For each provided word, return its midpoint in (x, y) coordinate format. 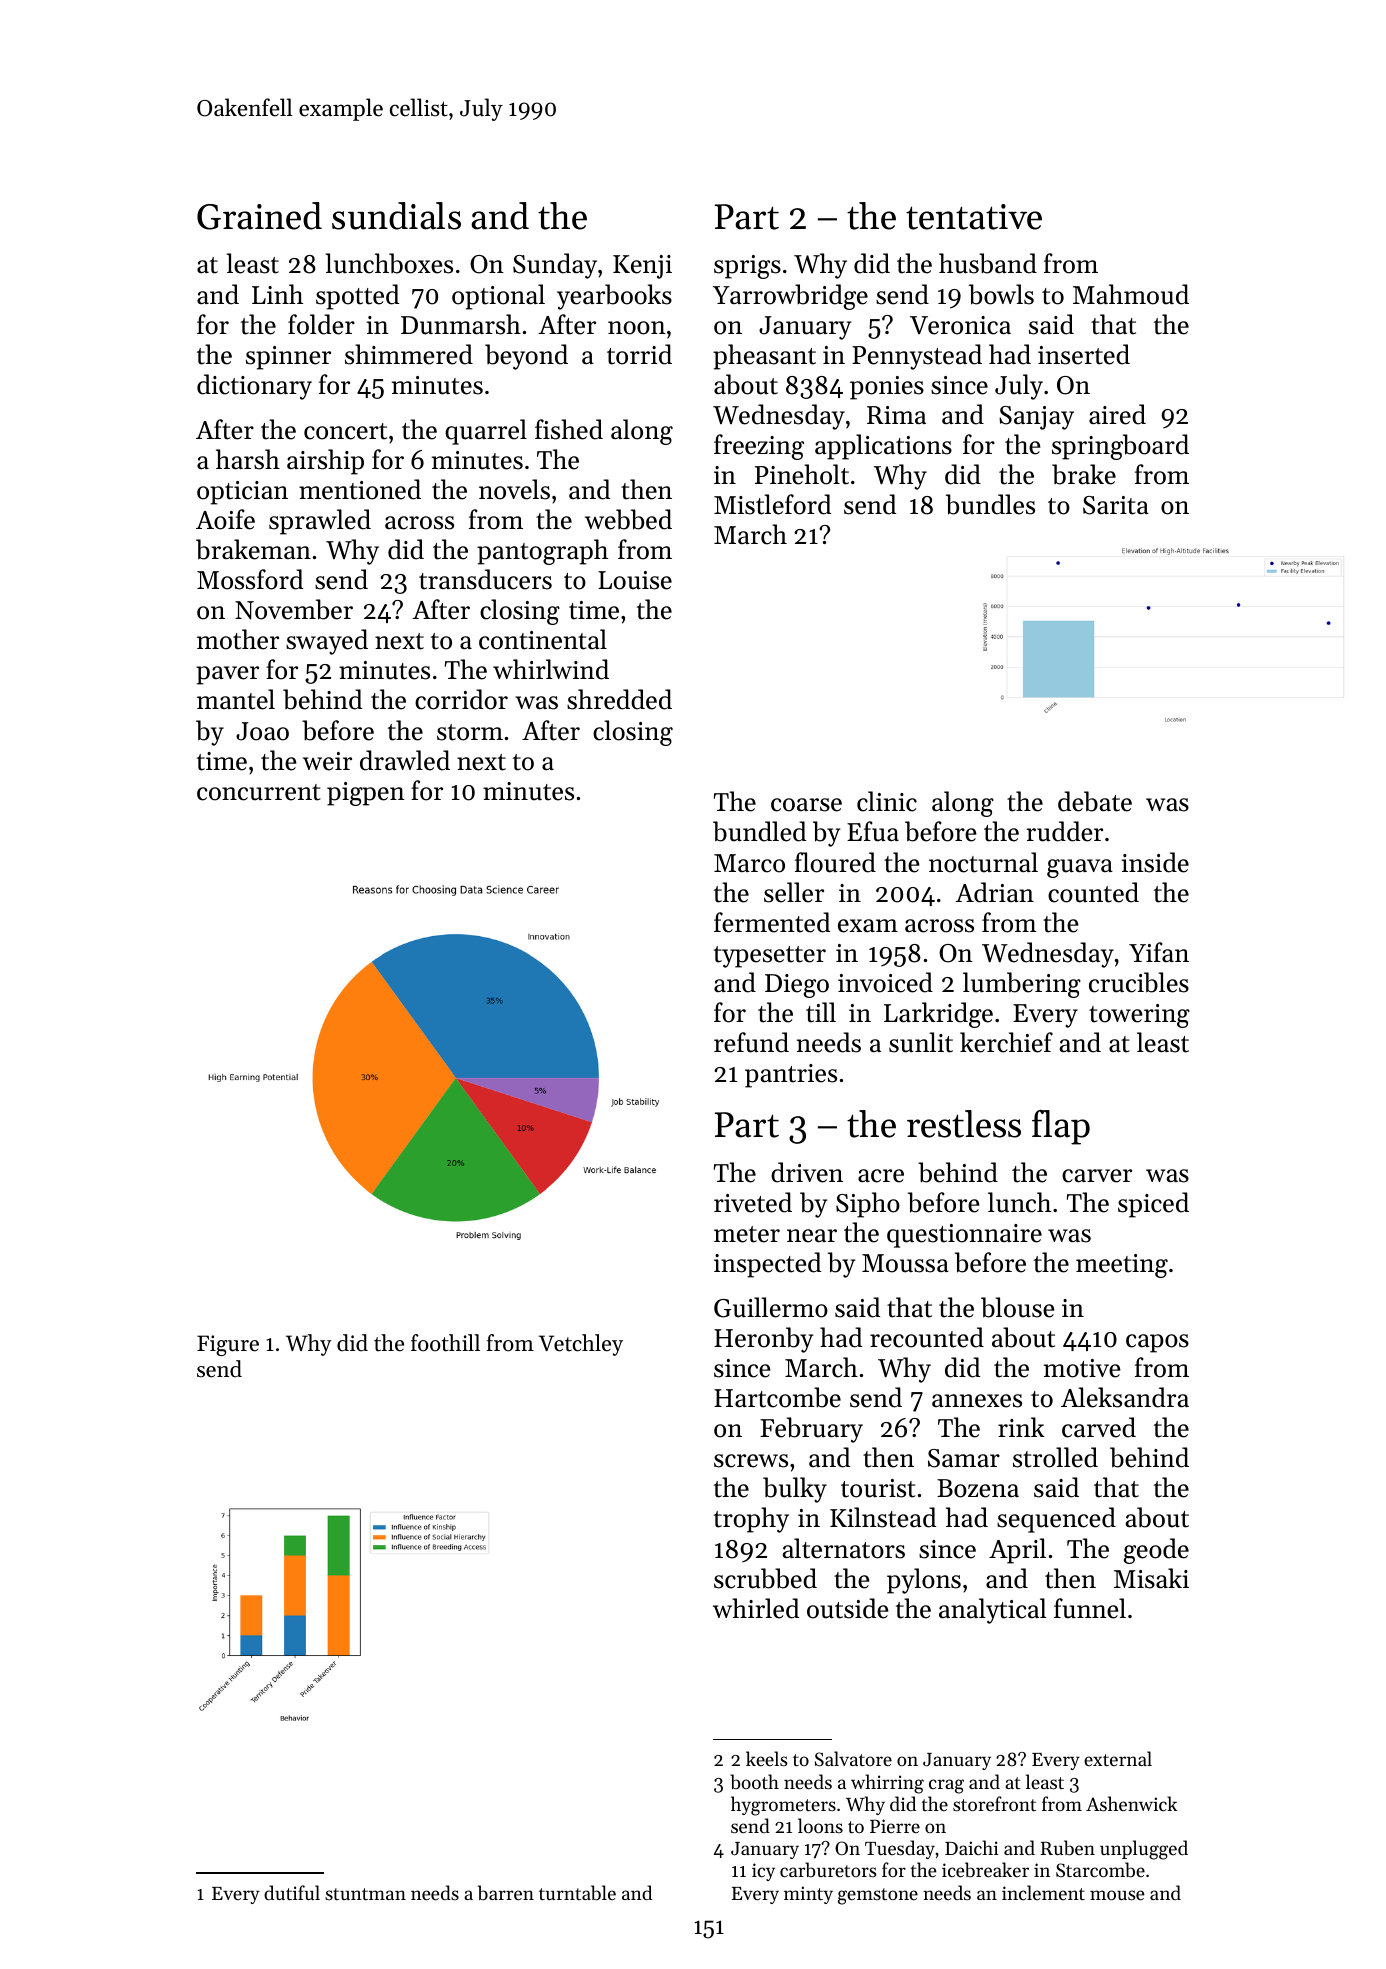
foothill (445, 1343)
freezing (759, 447)
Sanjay (1036, 418)
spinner (288, 358)
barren (506, 1892)
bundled (759, 831)
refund (751, 1042)
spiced (1153, 1205)
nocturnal (983, 862)
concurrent (259, 792)
